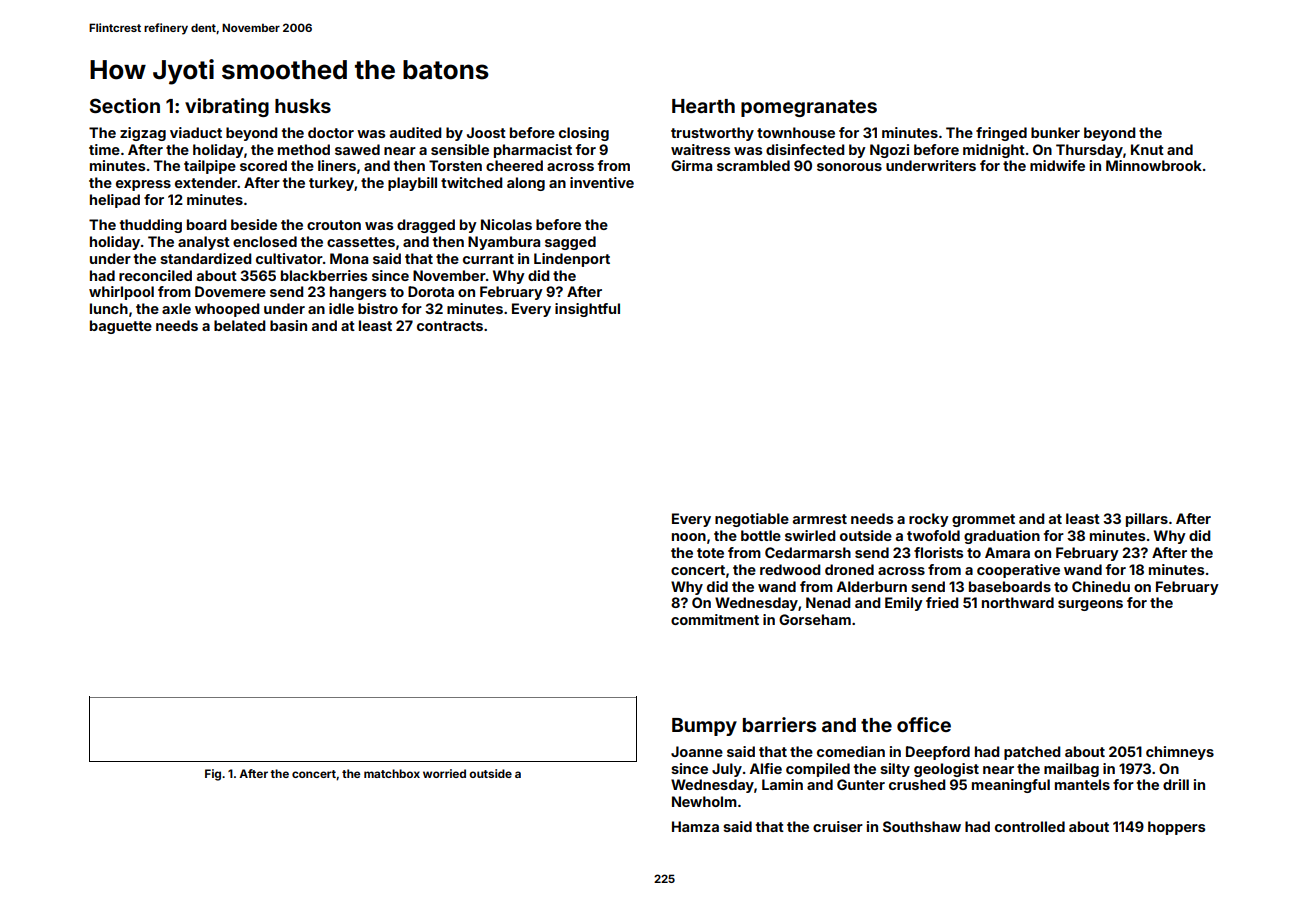 Image resolution: width=1308 pixels, height=924 pixels. What do you see at coordinates (715, 619) in the image?
I see `commitment` at bounding box center [715, 619].
